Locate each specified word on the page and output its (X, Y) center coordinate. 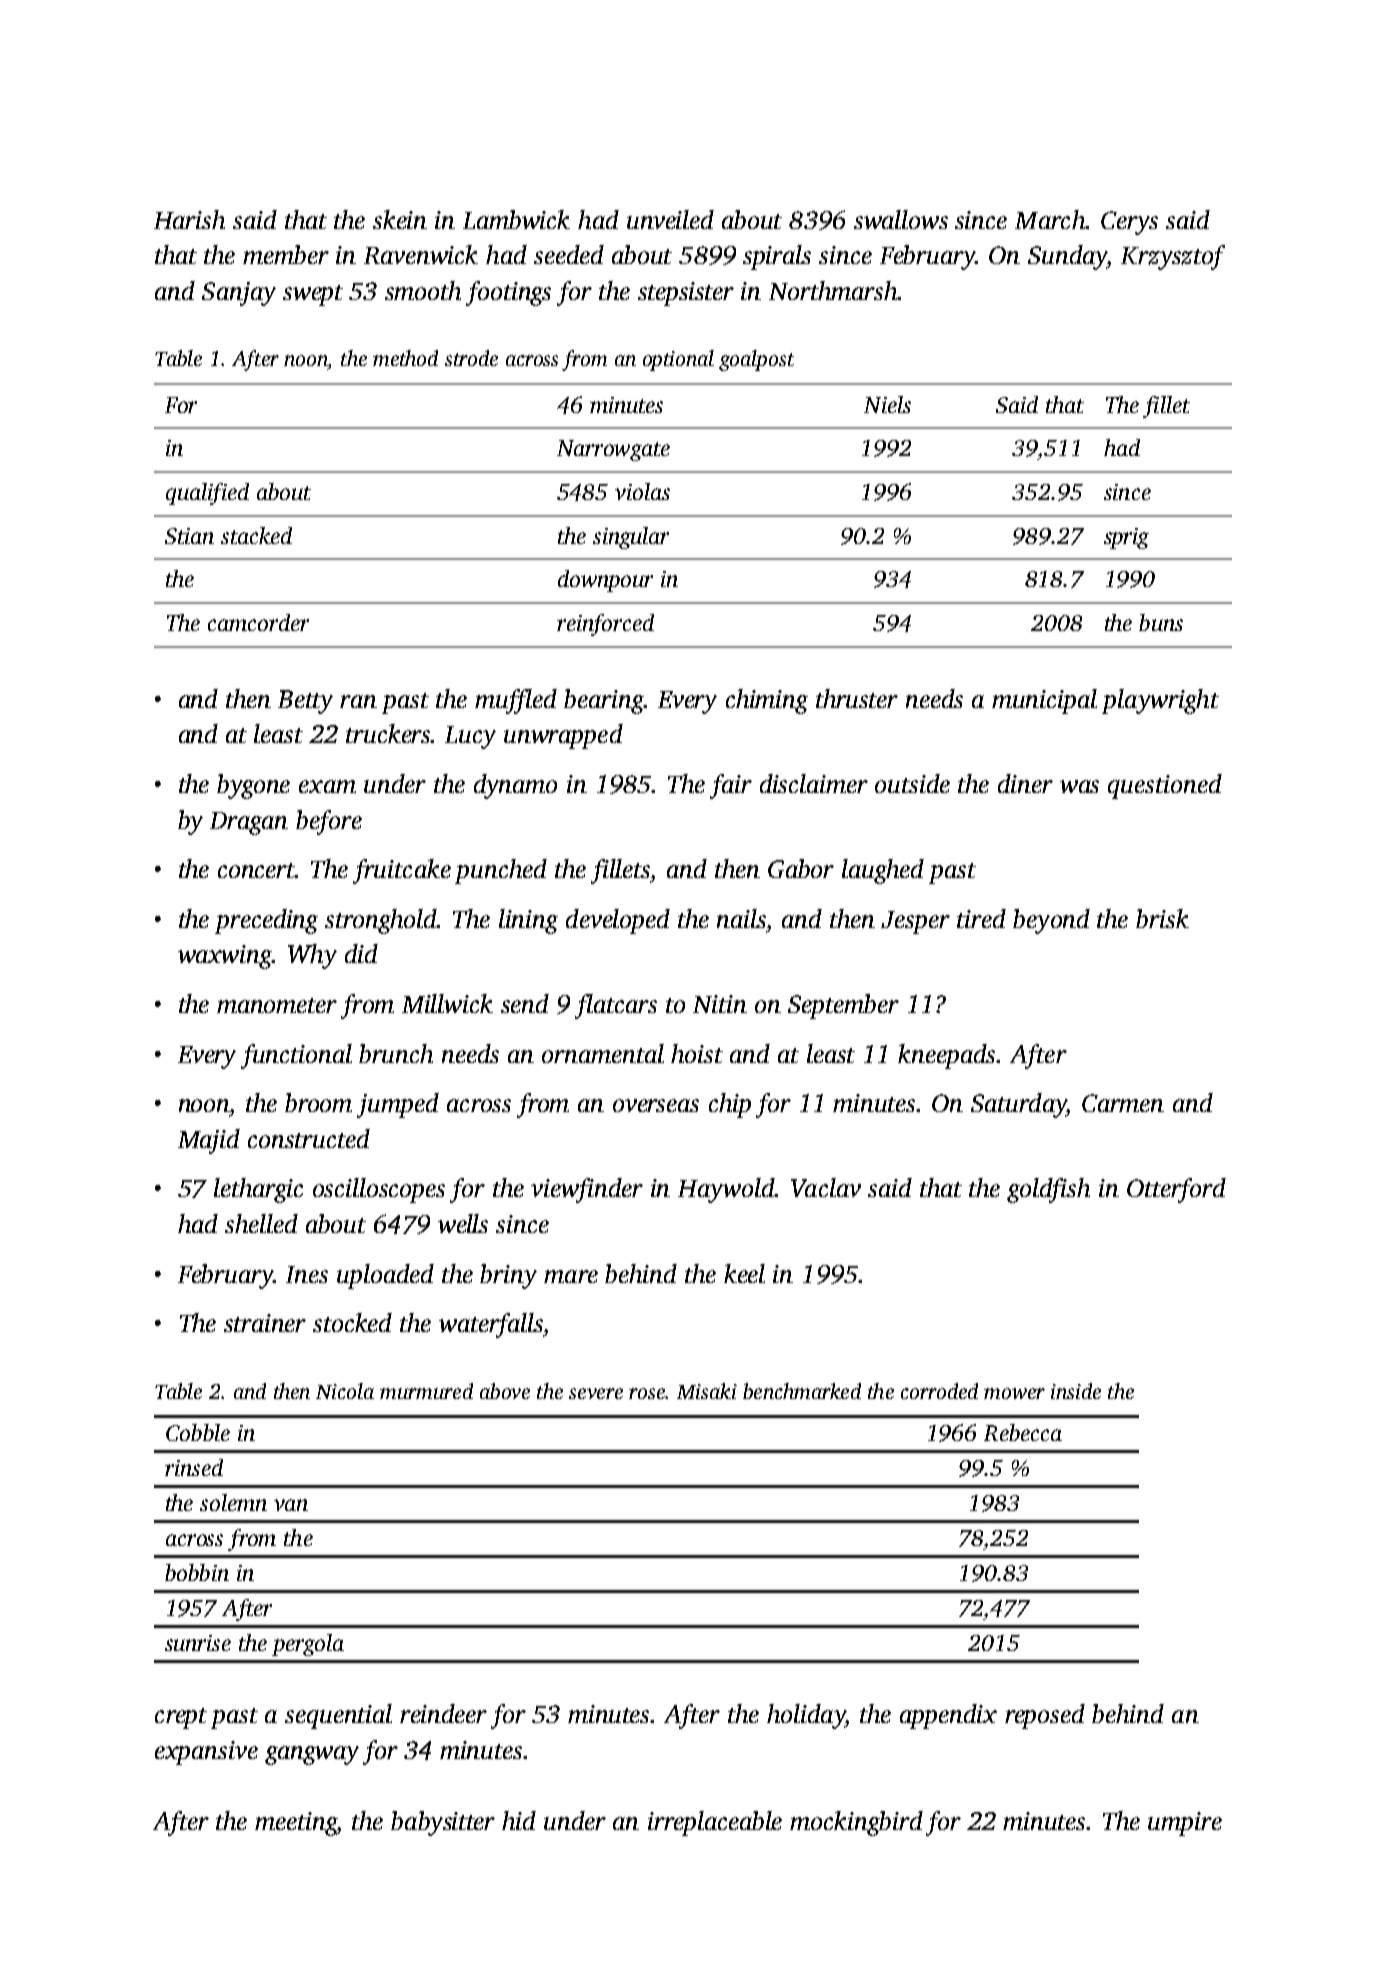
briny (508, 1276)
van (291, 1505)
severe (596, 1393)
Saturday (1019, 1105)
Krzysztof (1173, 257)
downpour (605, 581)
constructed (309, 1138)
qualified (207, 494)
